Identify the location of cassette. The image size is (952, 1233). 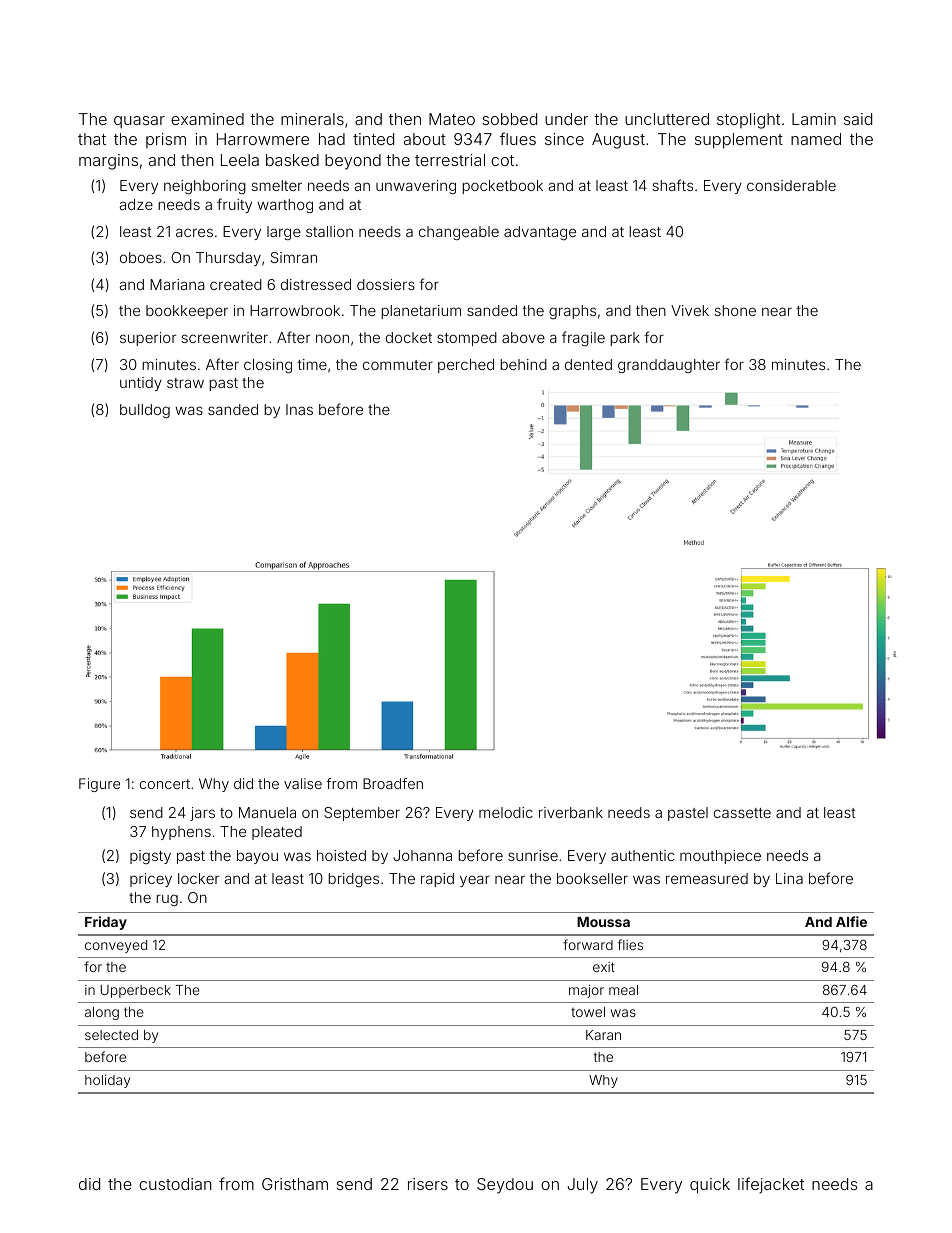
(742, 813).
